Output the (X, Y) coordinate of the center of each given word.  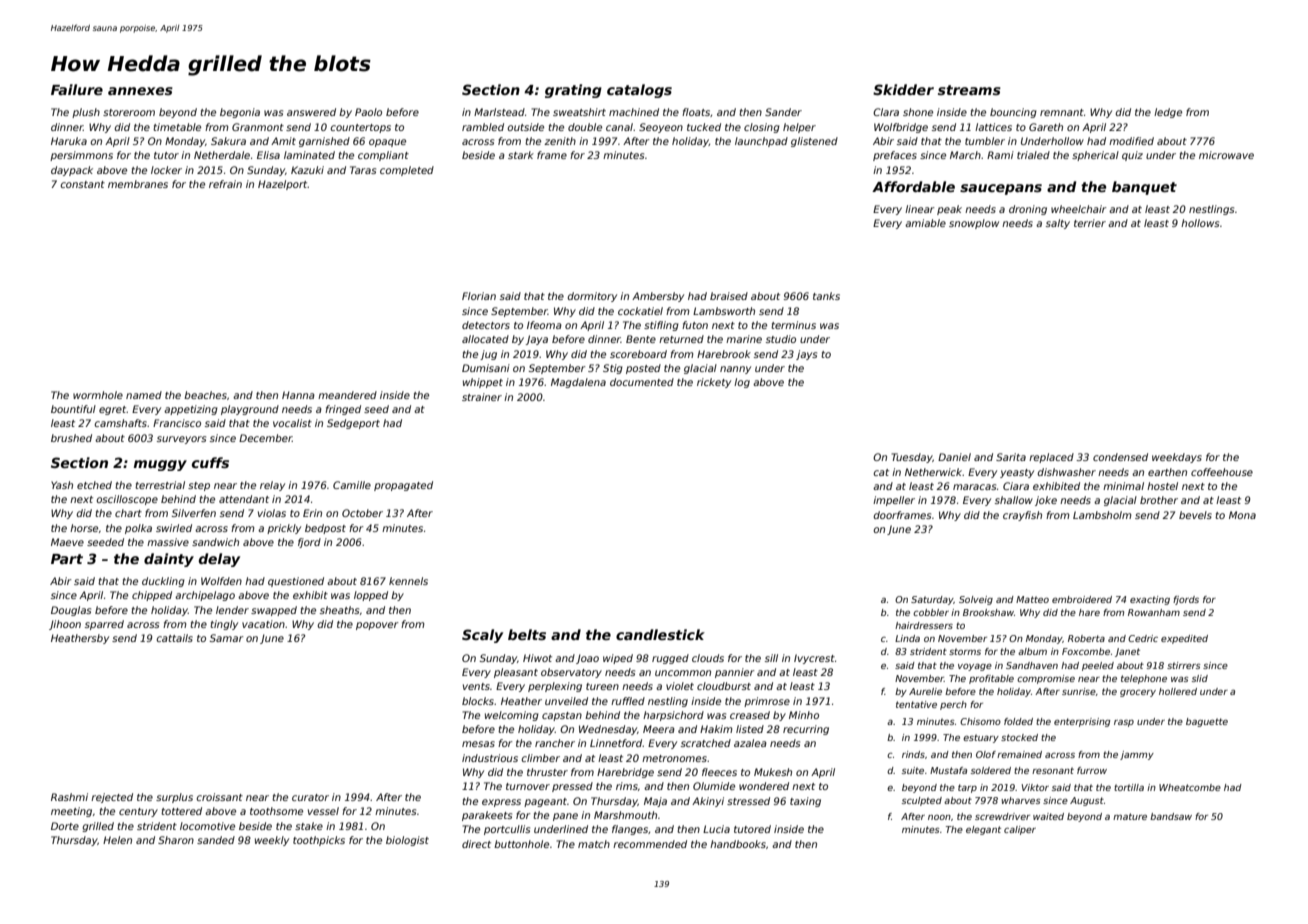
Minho (804, 715)
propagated (403, 486)
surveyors (181, 440)
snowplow (974, 224)
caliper (1020, 830)
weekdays (1177, 458)
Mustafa (948, 770)
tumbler (985, 141)
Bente (641, 339)
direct (476, 844)
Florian (479, 296)
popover (377, 626)
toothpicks (319, 841)
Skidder (903, 89)
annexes (140, 91)
